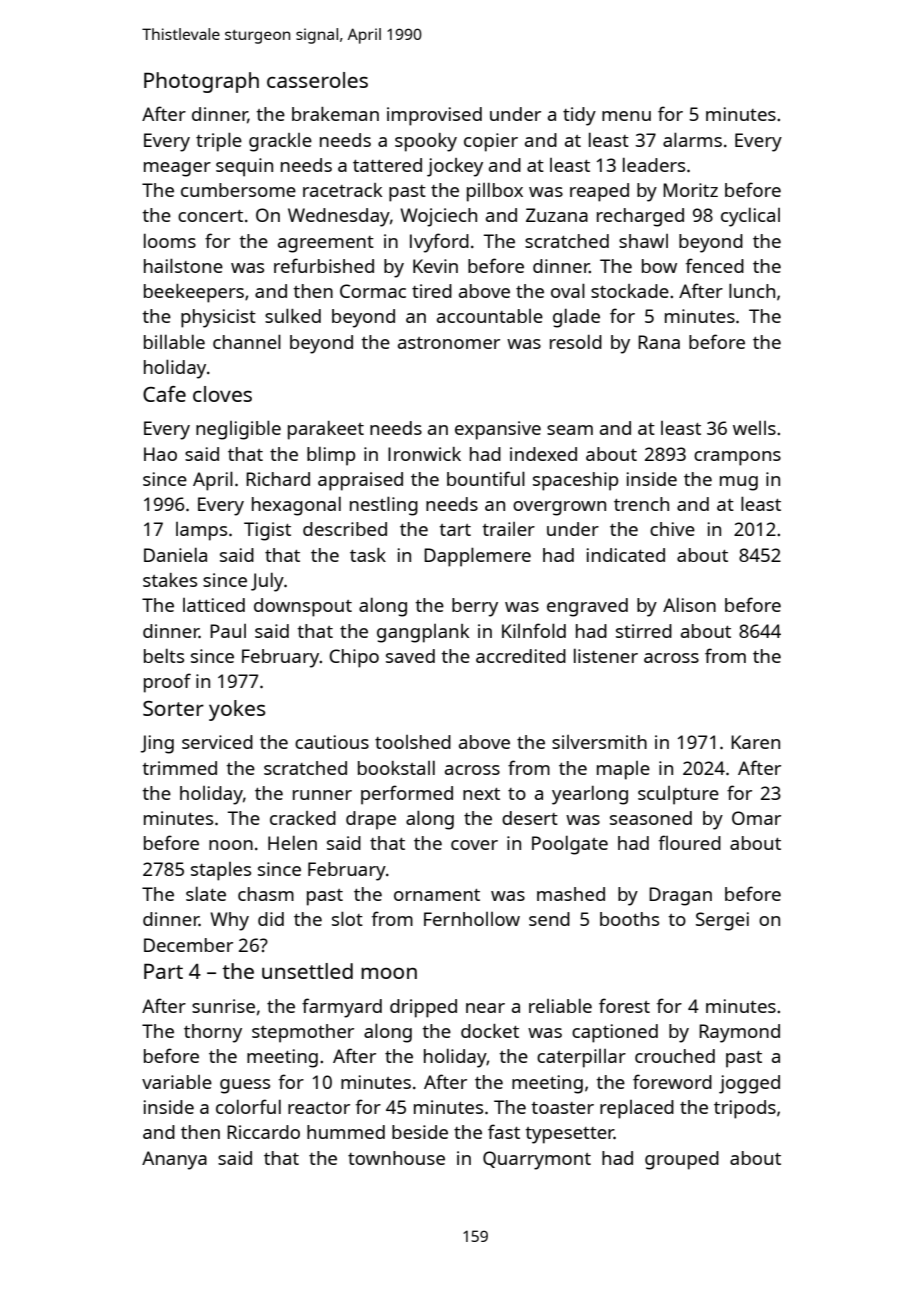 This screenshot has width=924, height=1311. What do you see at coordinates (163, 971) in the screenshot?
I see `Part` at bounding box center [163, 971].
